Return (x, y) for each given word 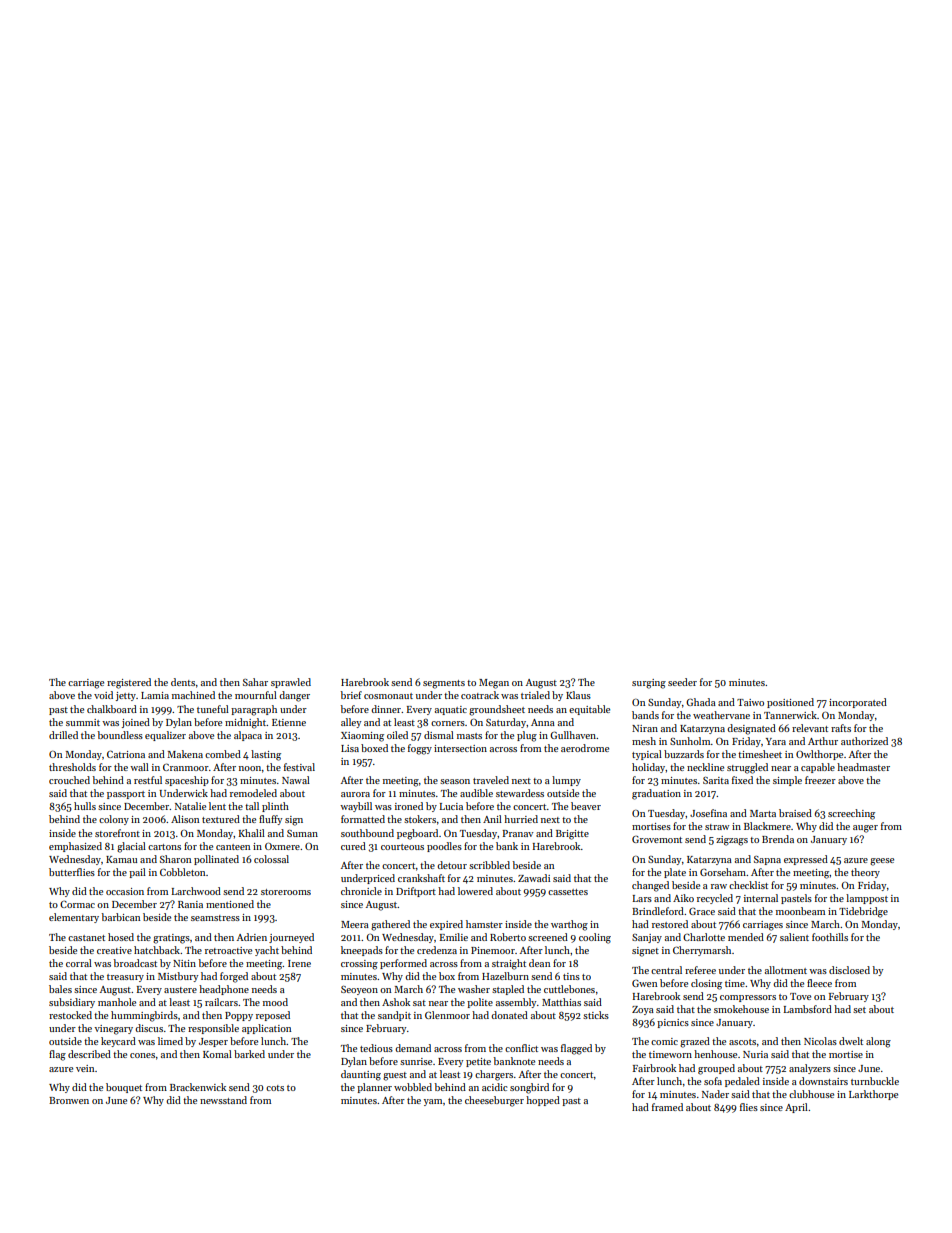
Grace (702, 911)
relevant (810, 728)
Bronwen (69, 1100)
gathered (390, 925)
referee (700, 970)
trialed (535, 695)
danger (294, 696)
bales (60, 989)
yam (433, 1102)
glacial (131, 847)
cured (353, 846)
